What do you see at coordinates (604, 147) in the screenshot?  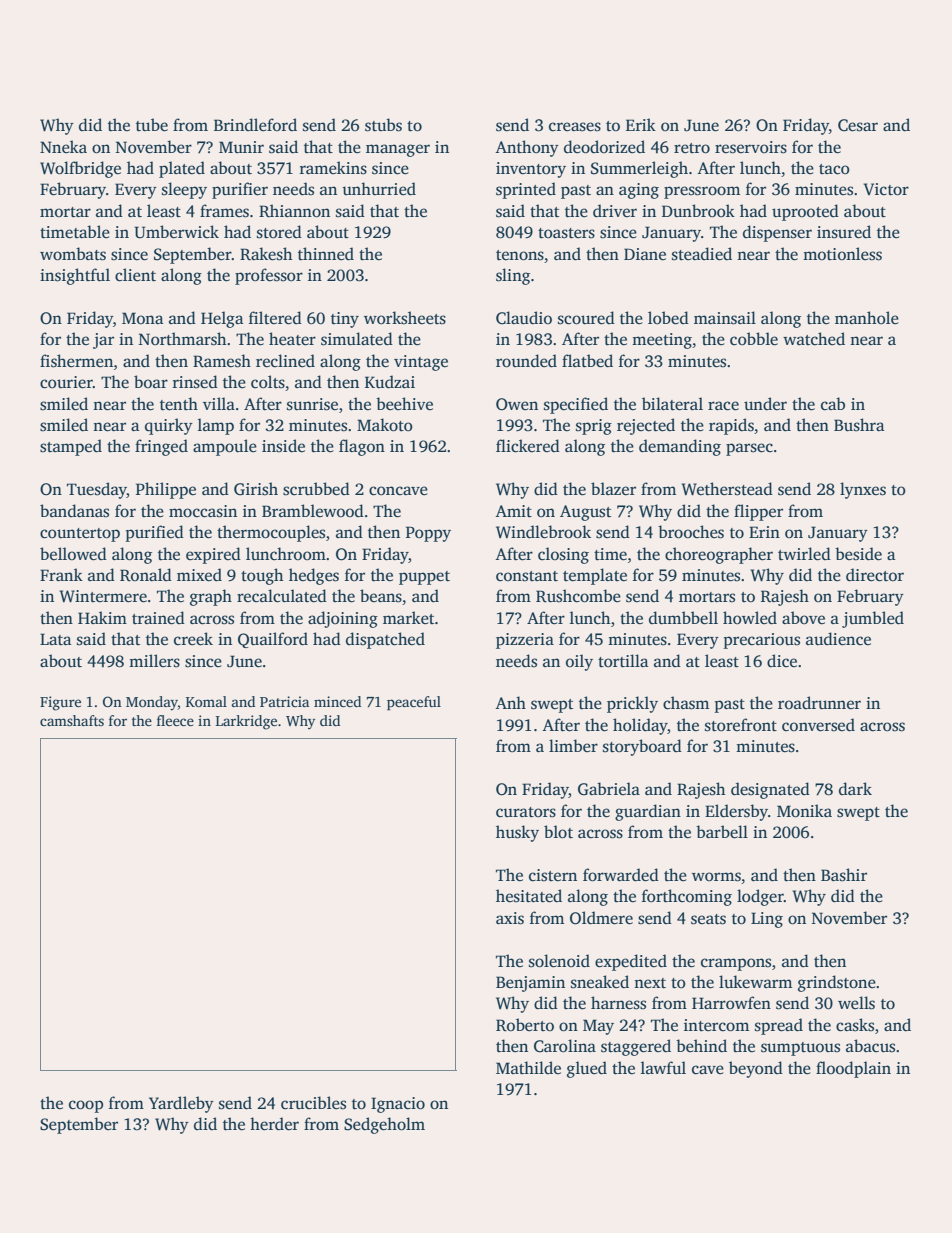 I see `deodorized` at bounding box center [604, 147].
